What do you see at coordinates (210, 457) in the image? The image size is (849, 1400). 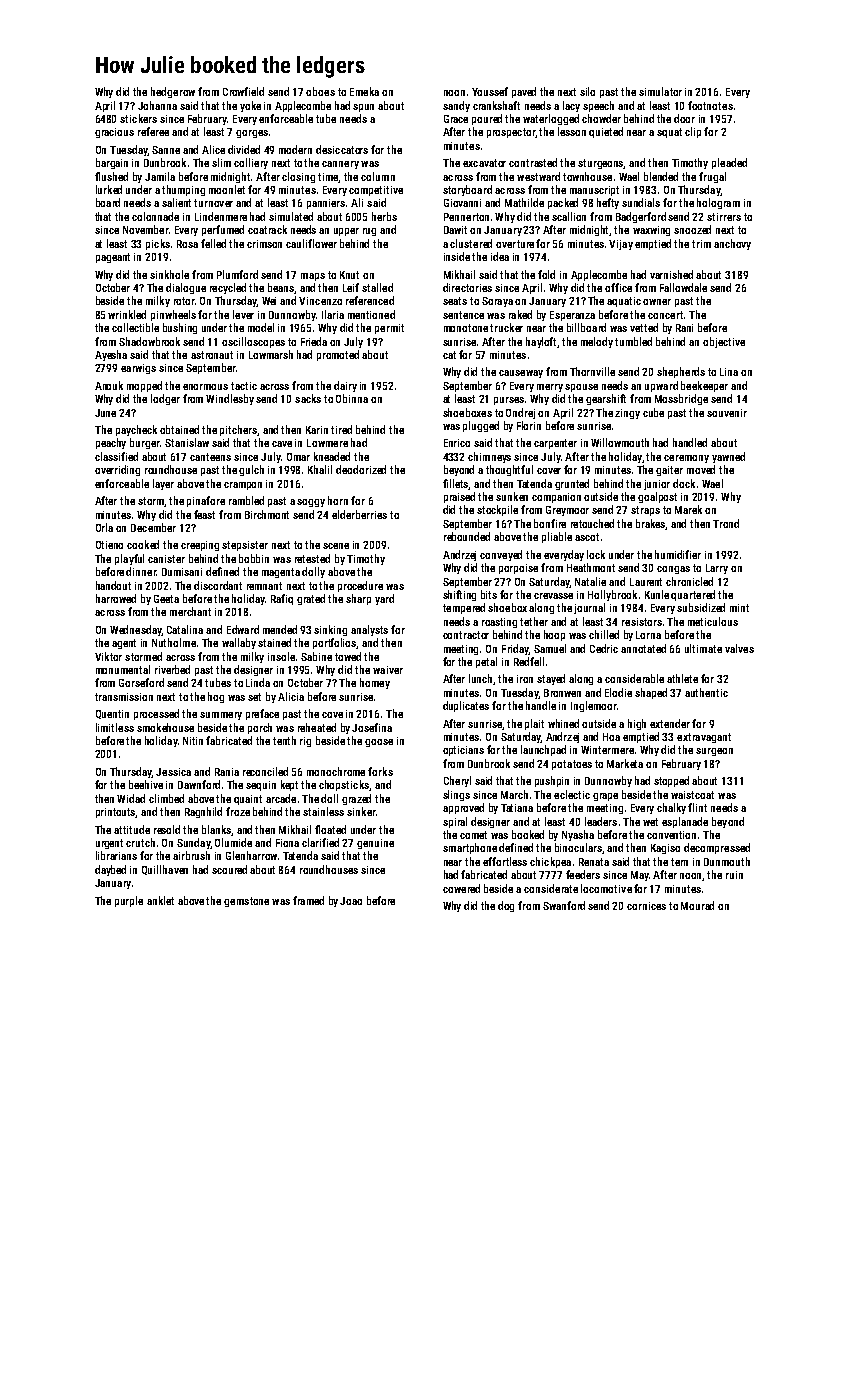 I see `canteens` at bounding box center [210, 457].
